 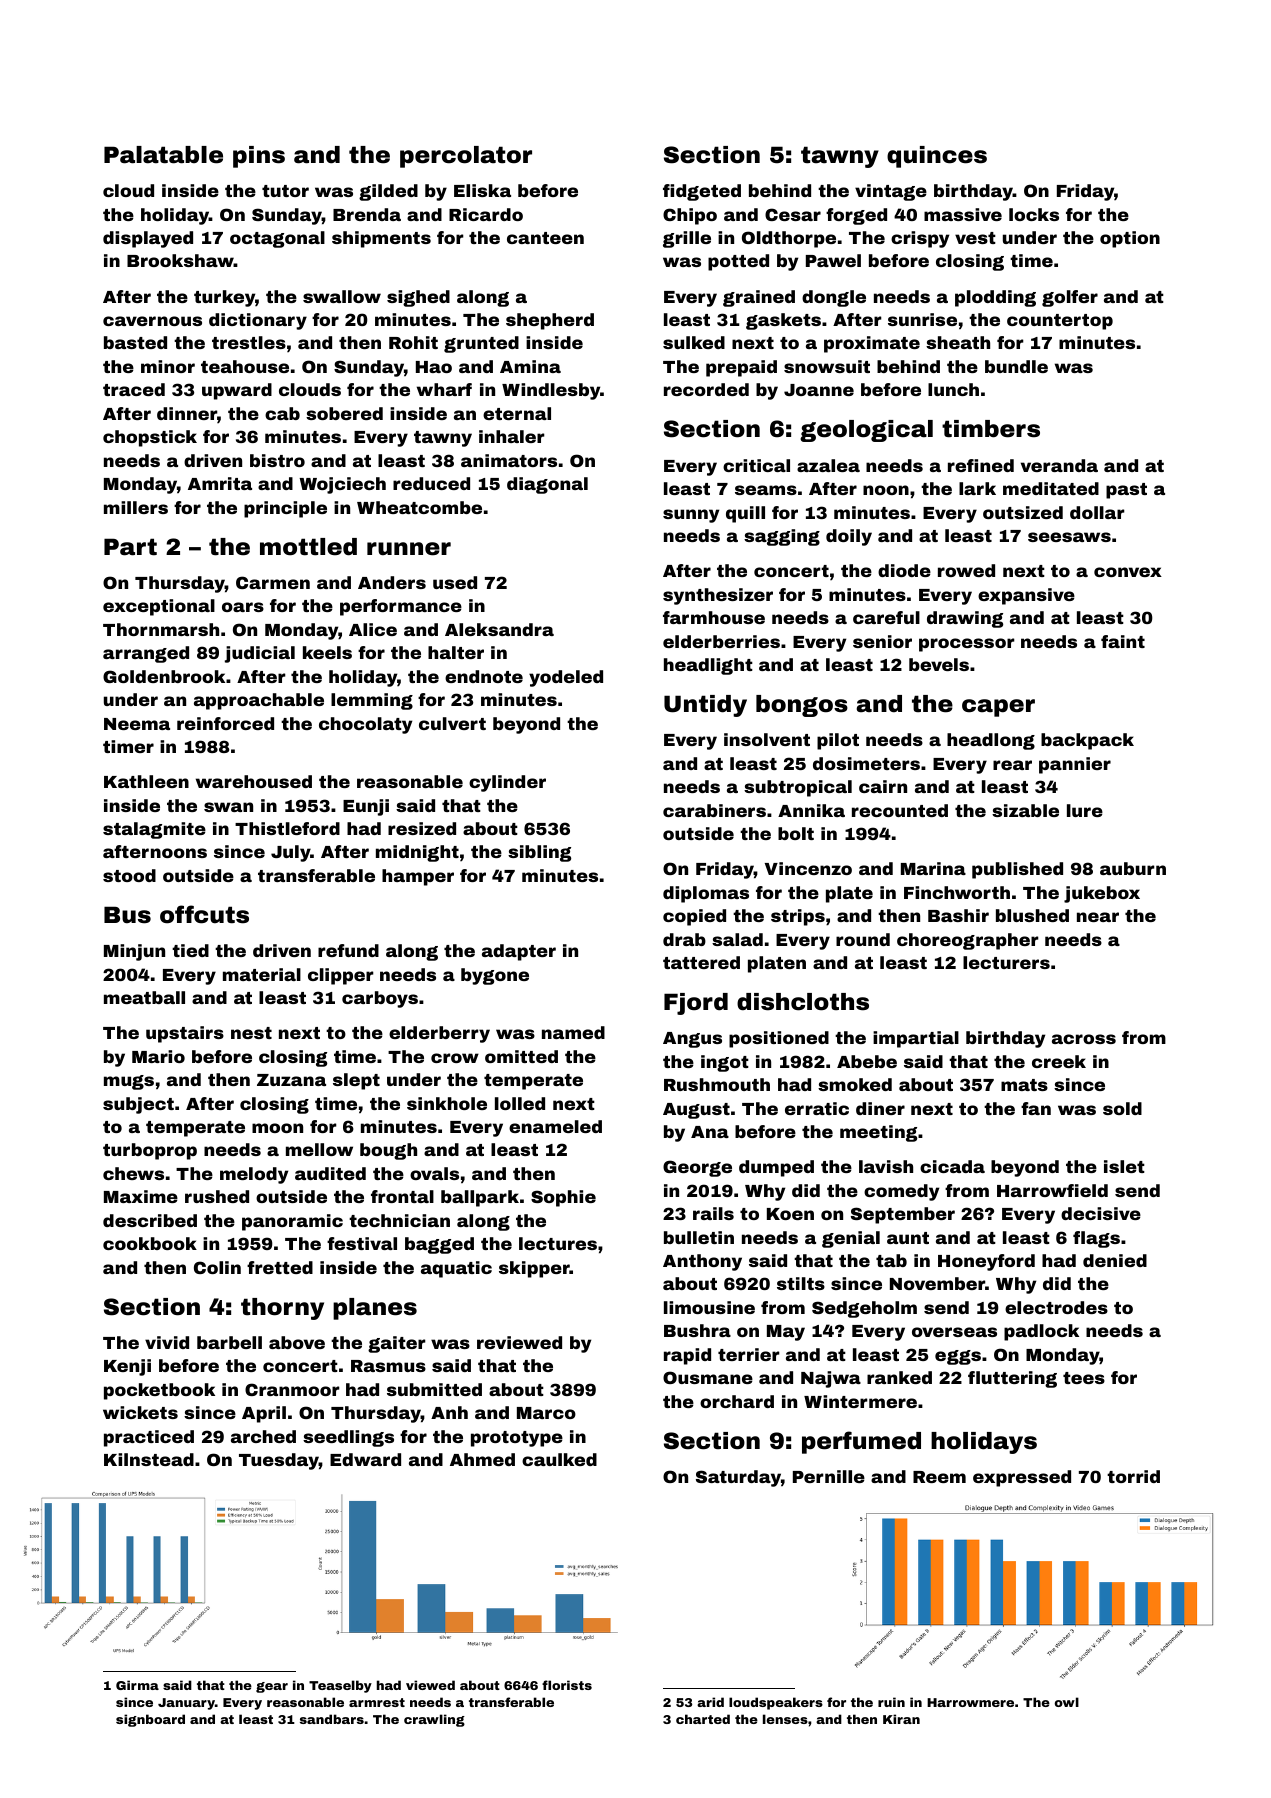 I want to click on meatball, so click(x=144, y=997).
